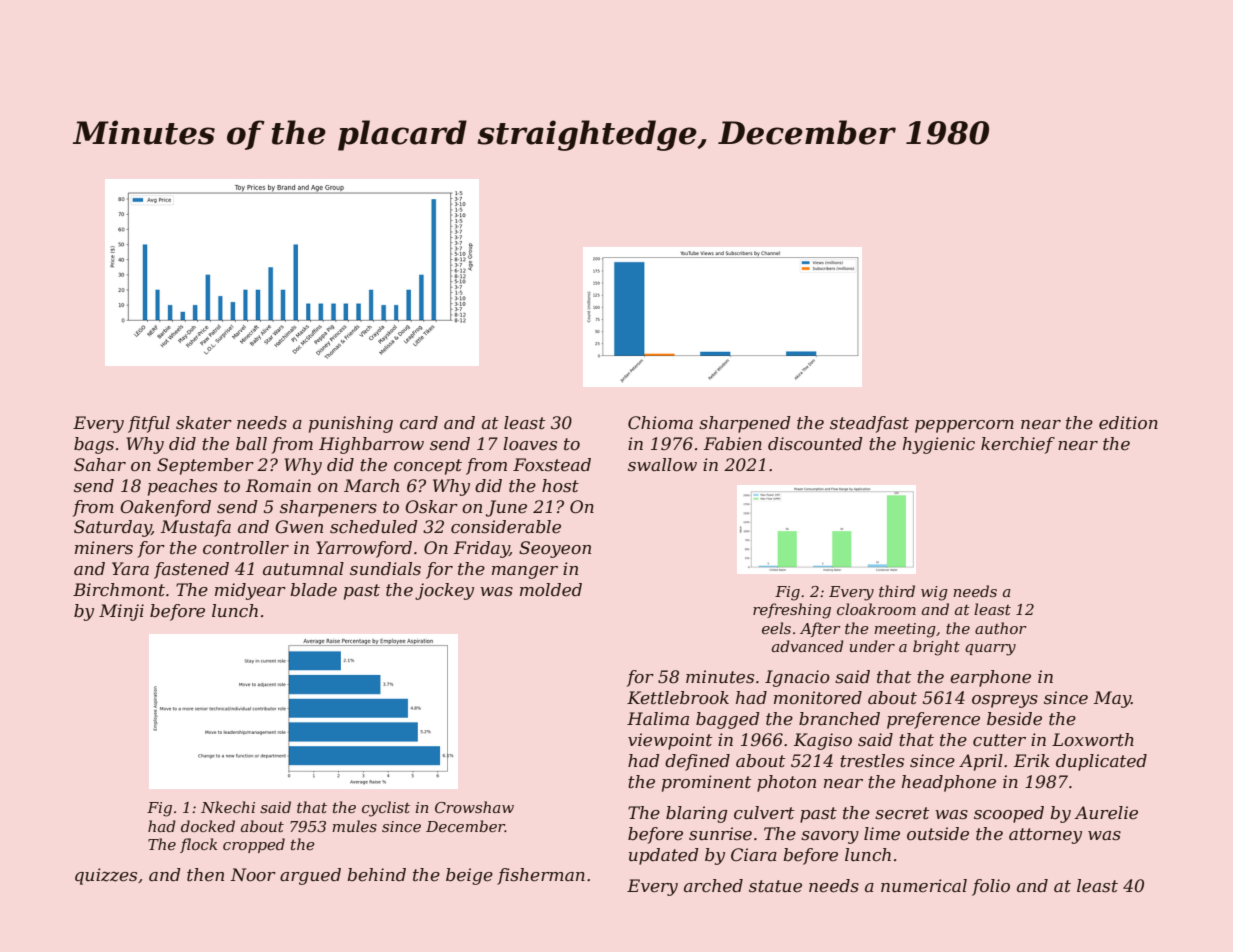  Describe the element at coordinates (303, 569) in the screenshot. I see `autumnal` at that location.
